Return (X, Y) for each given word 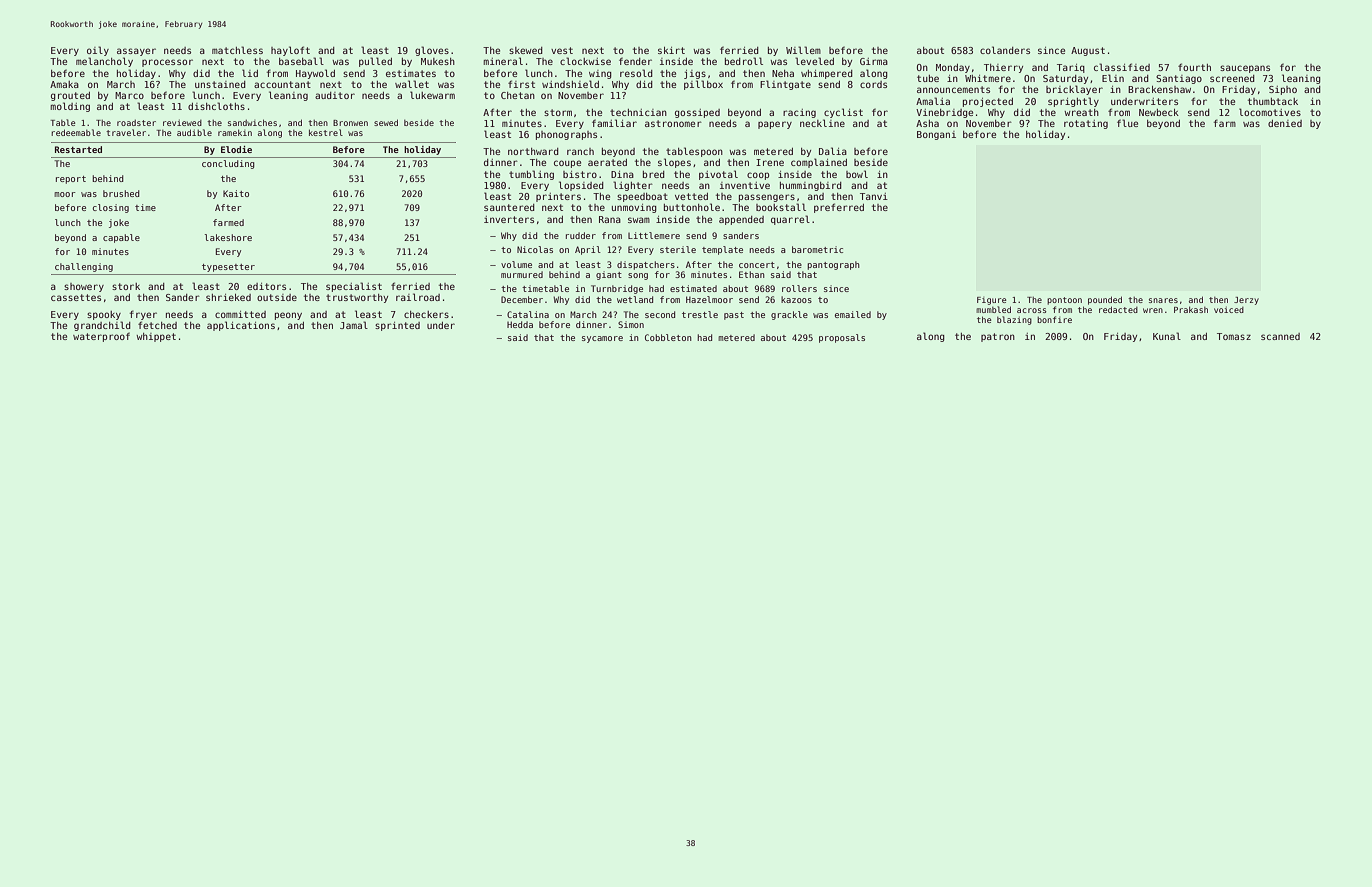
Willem (803, 50)
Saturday (1065, 79)
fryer (143, 315)
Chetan (518, 95)
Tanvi (874, 196)
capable (121, 238)
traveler (126, 132)
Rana (610, 219)
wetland (635, 299)
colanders (1005, 50)
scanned (1280, 336)
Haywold (315, 74)
